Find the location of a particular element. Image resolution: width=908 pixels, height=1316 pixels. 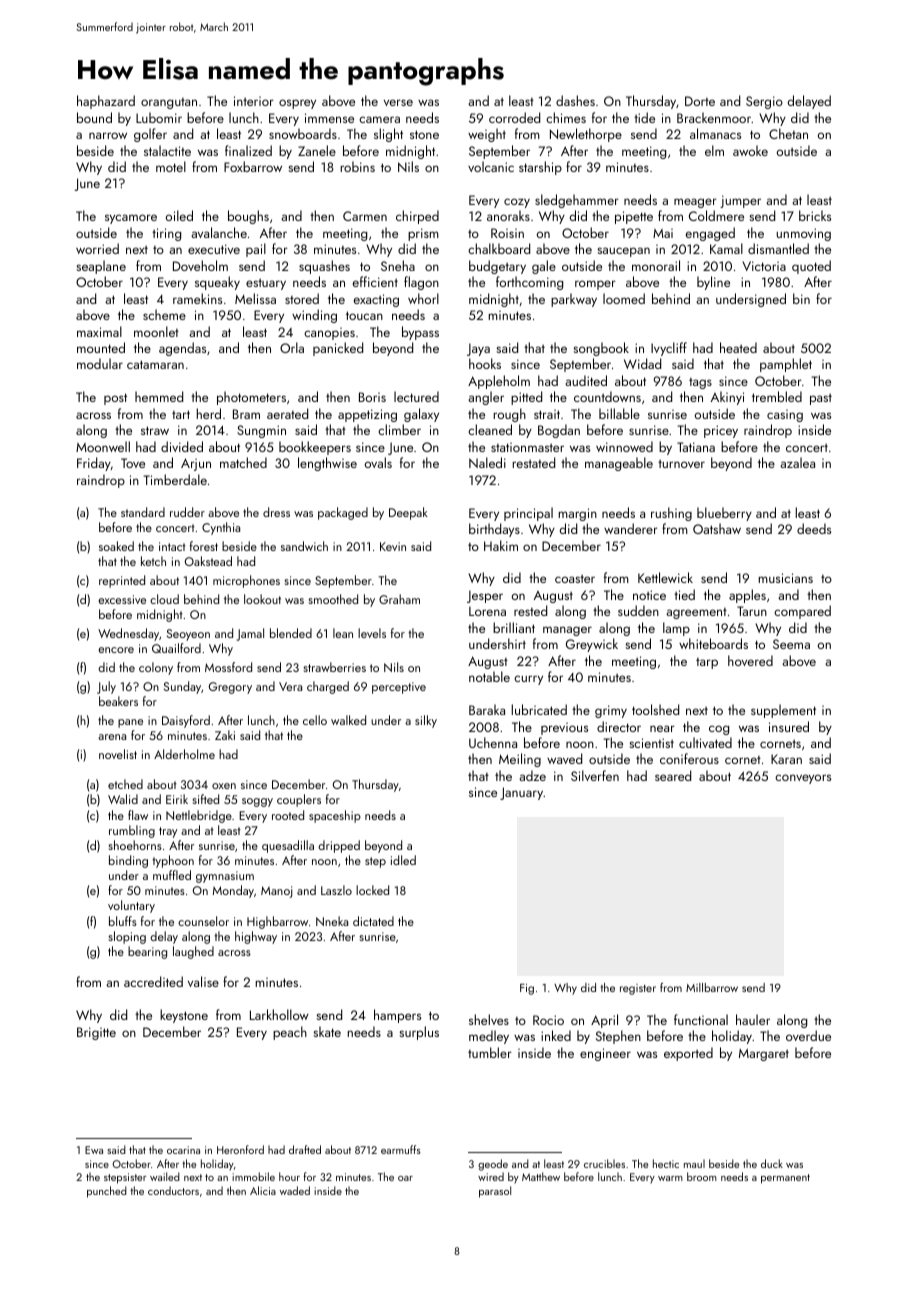

stationmaster is located at coordinates (527, 447).
